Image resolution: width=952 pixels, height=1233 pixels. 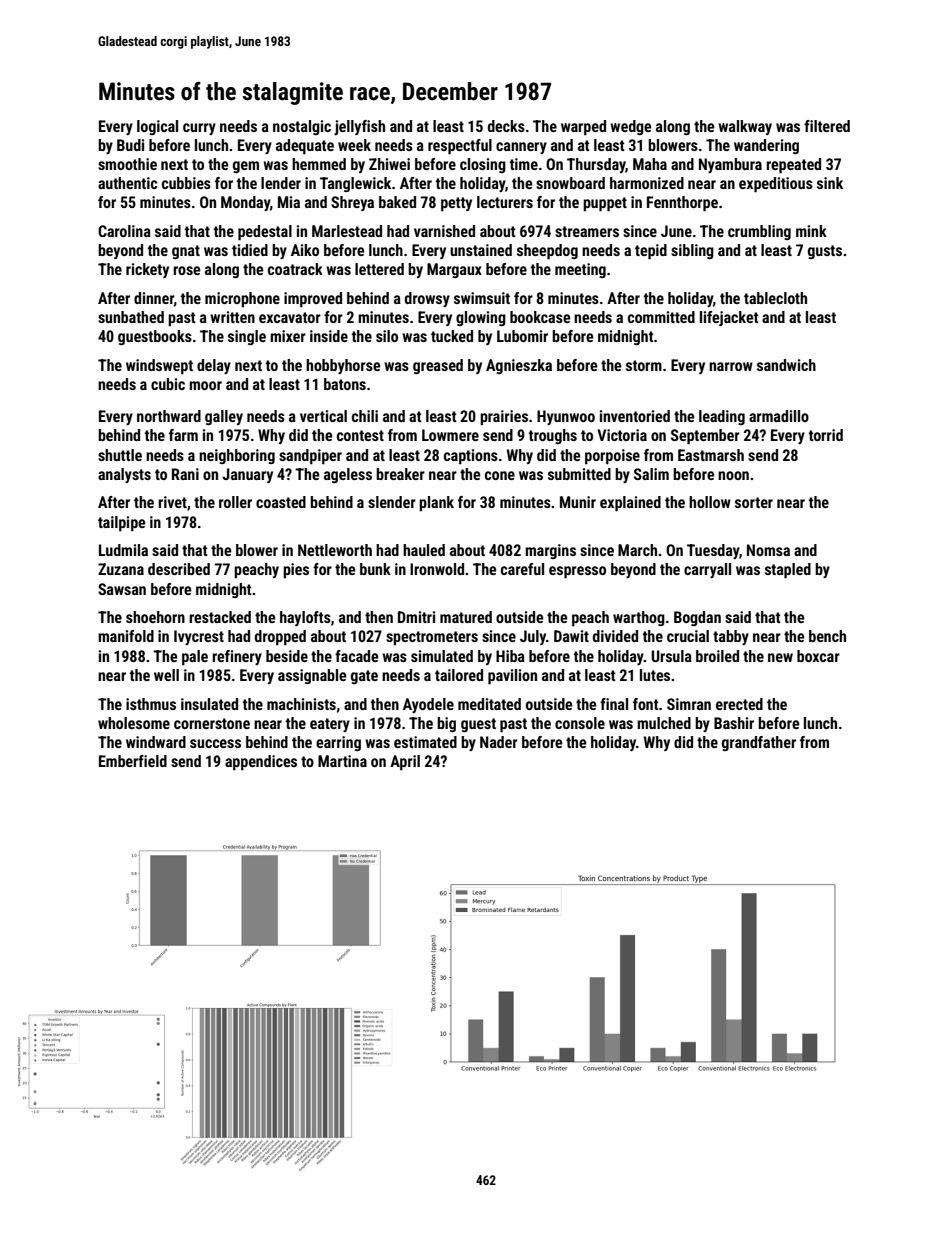 What do you see at coordinates (131, 317) in the page?
I see `sunbathed` at bounding box center [131, 317].
